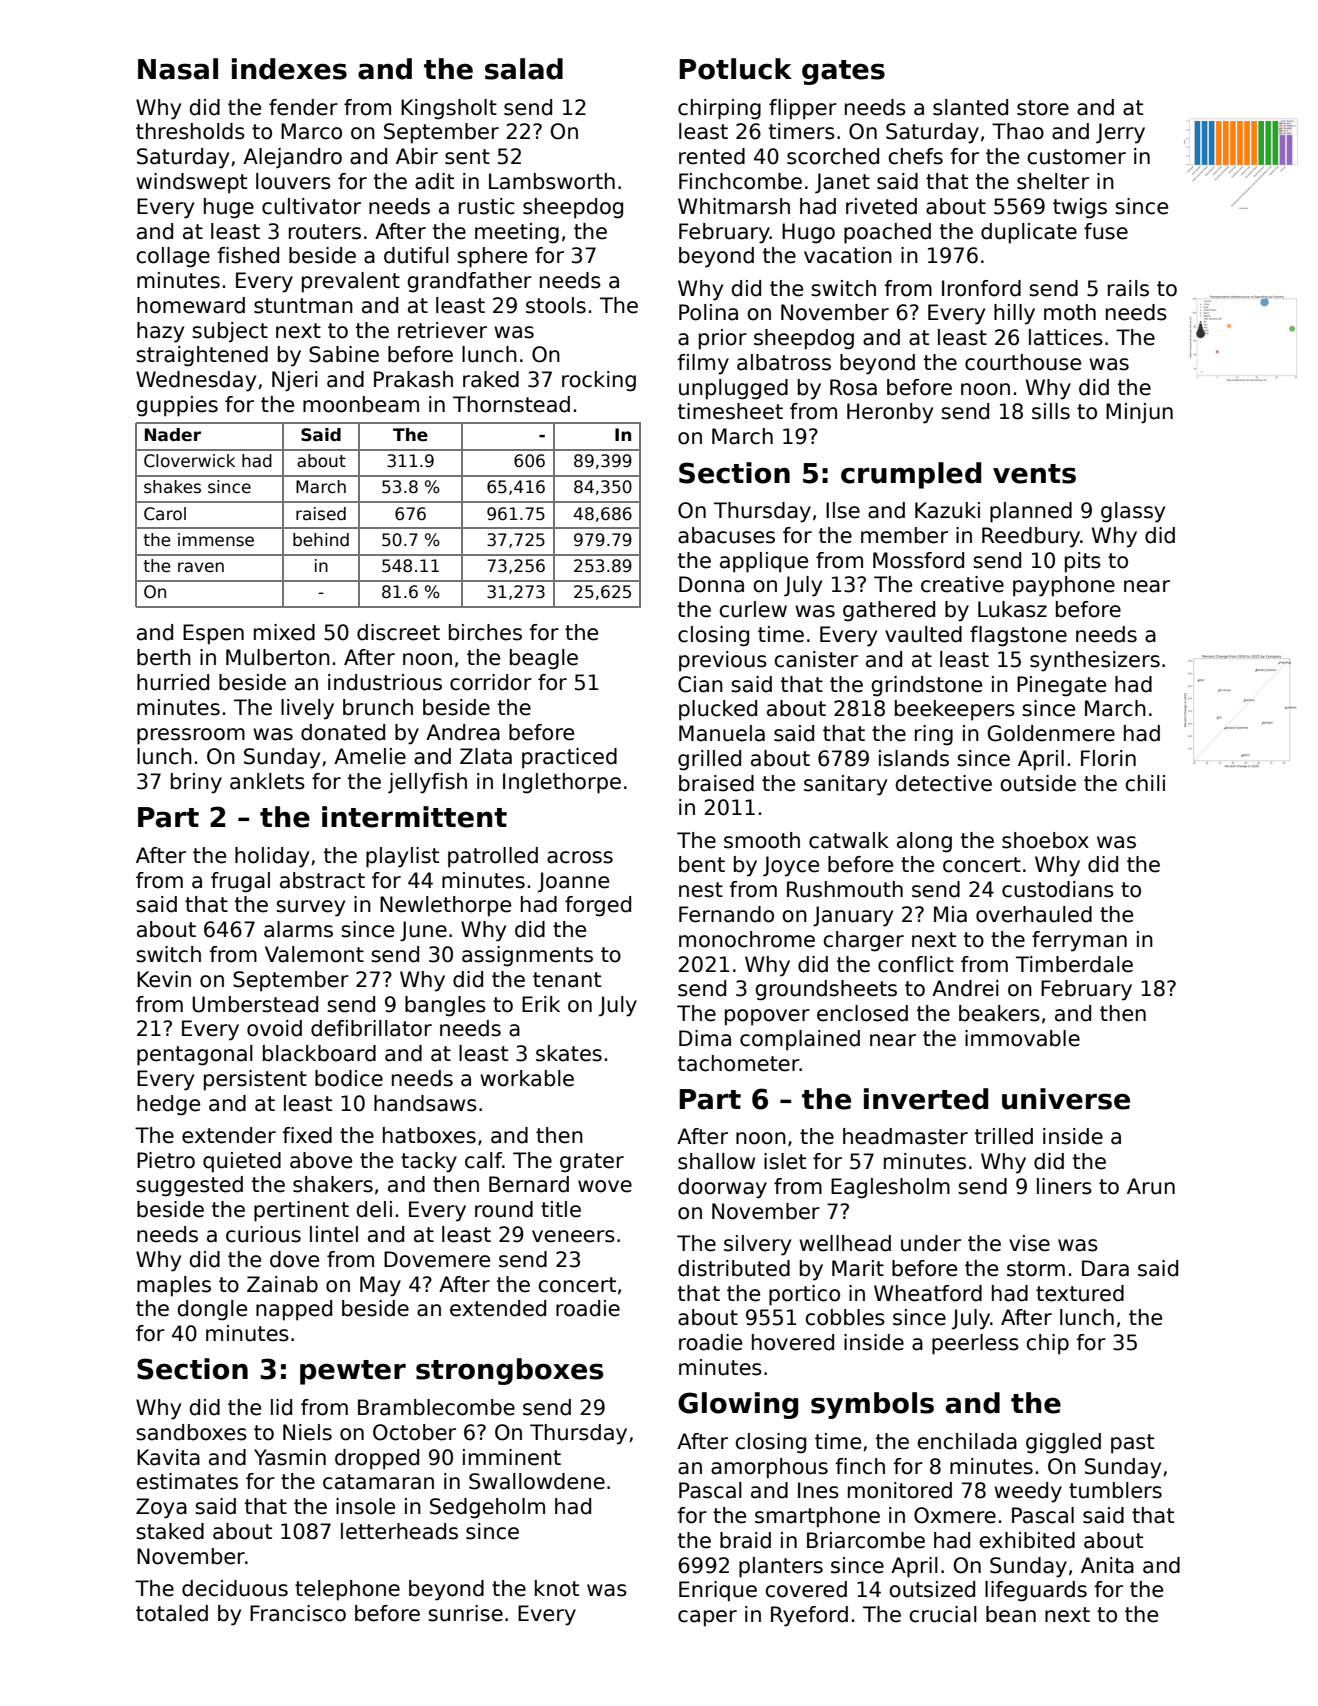  I want to click on Mossford, so click(918, 560).
